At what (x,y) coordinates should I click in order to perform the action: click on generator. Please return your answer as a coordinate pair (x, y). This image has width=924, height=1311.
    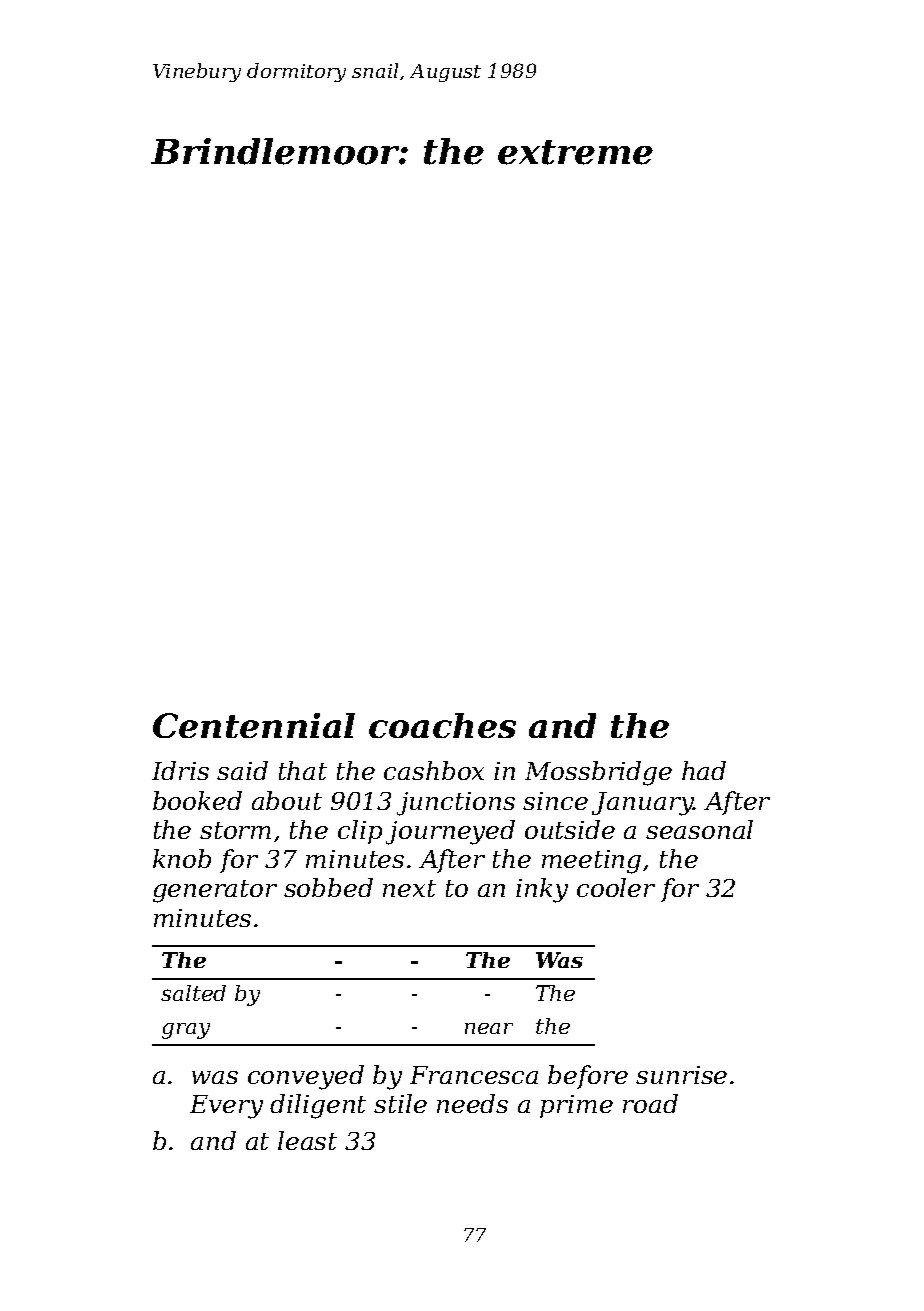
    Looking at the image, I should click on (215, 891).
